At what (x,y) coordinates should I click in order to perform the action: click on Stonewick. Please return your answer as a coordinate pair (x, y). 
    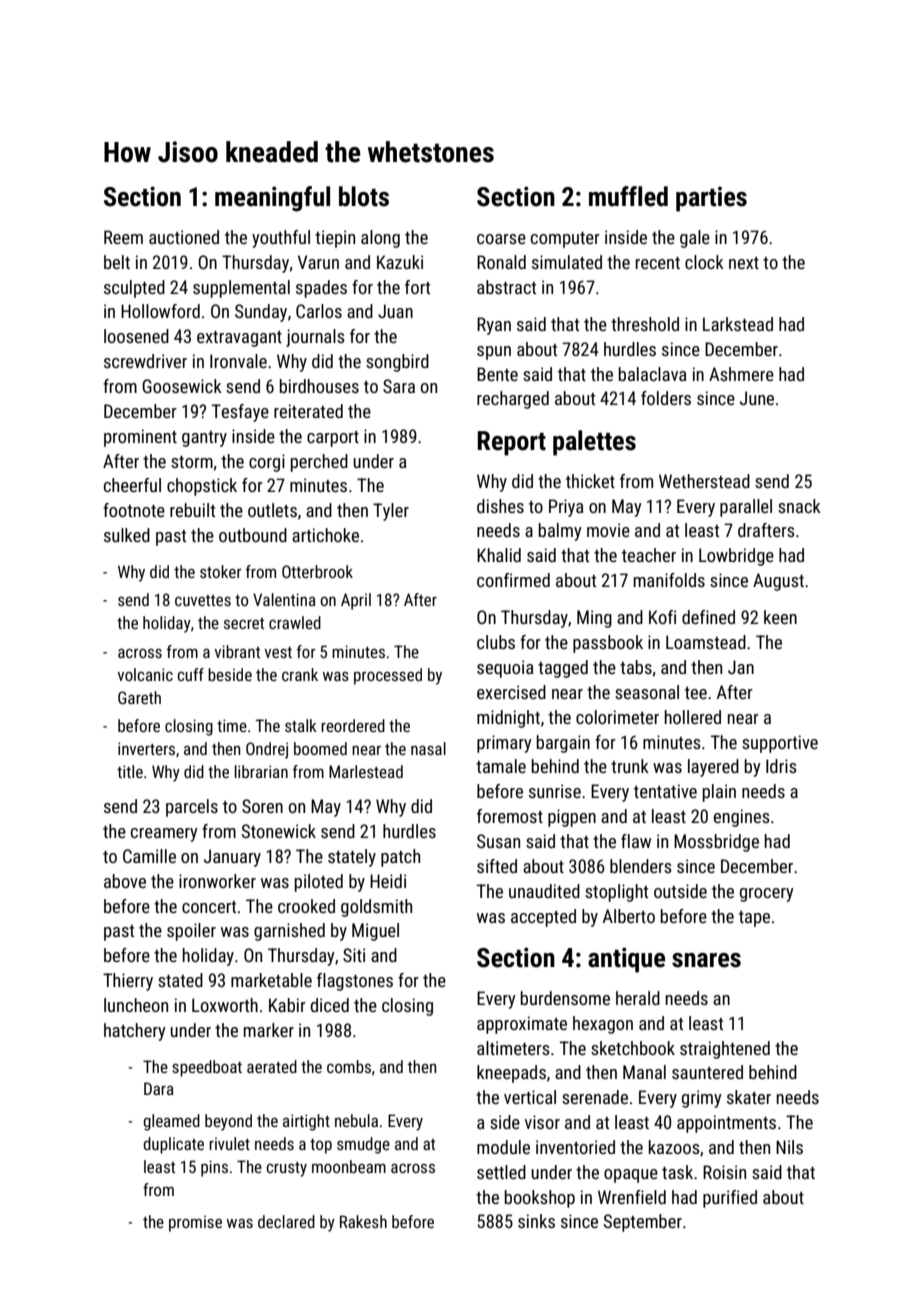
    Looking at the image, I should click on (279, 831).
